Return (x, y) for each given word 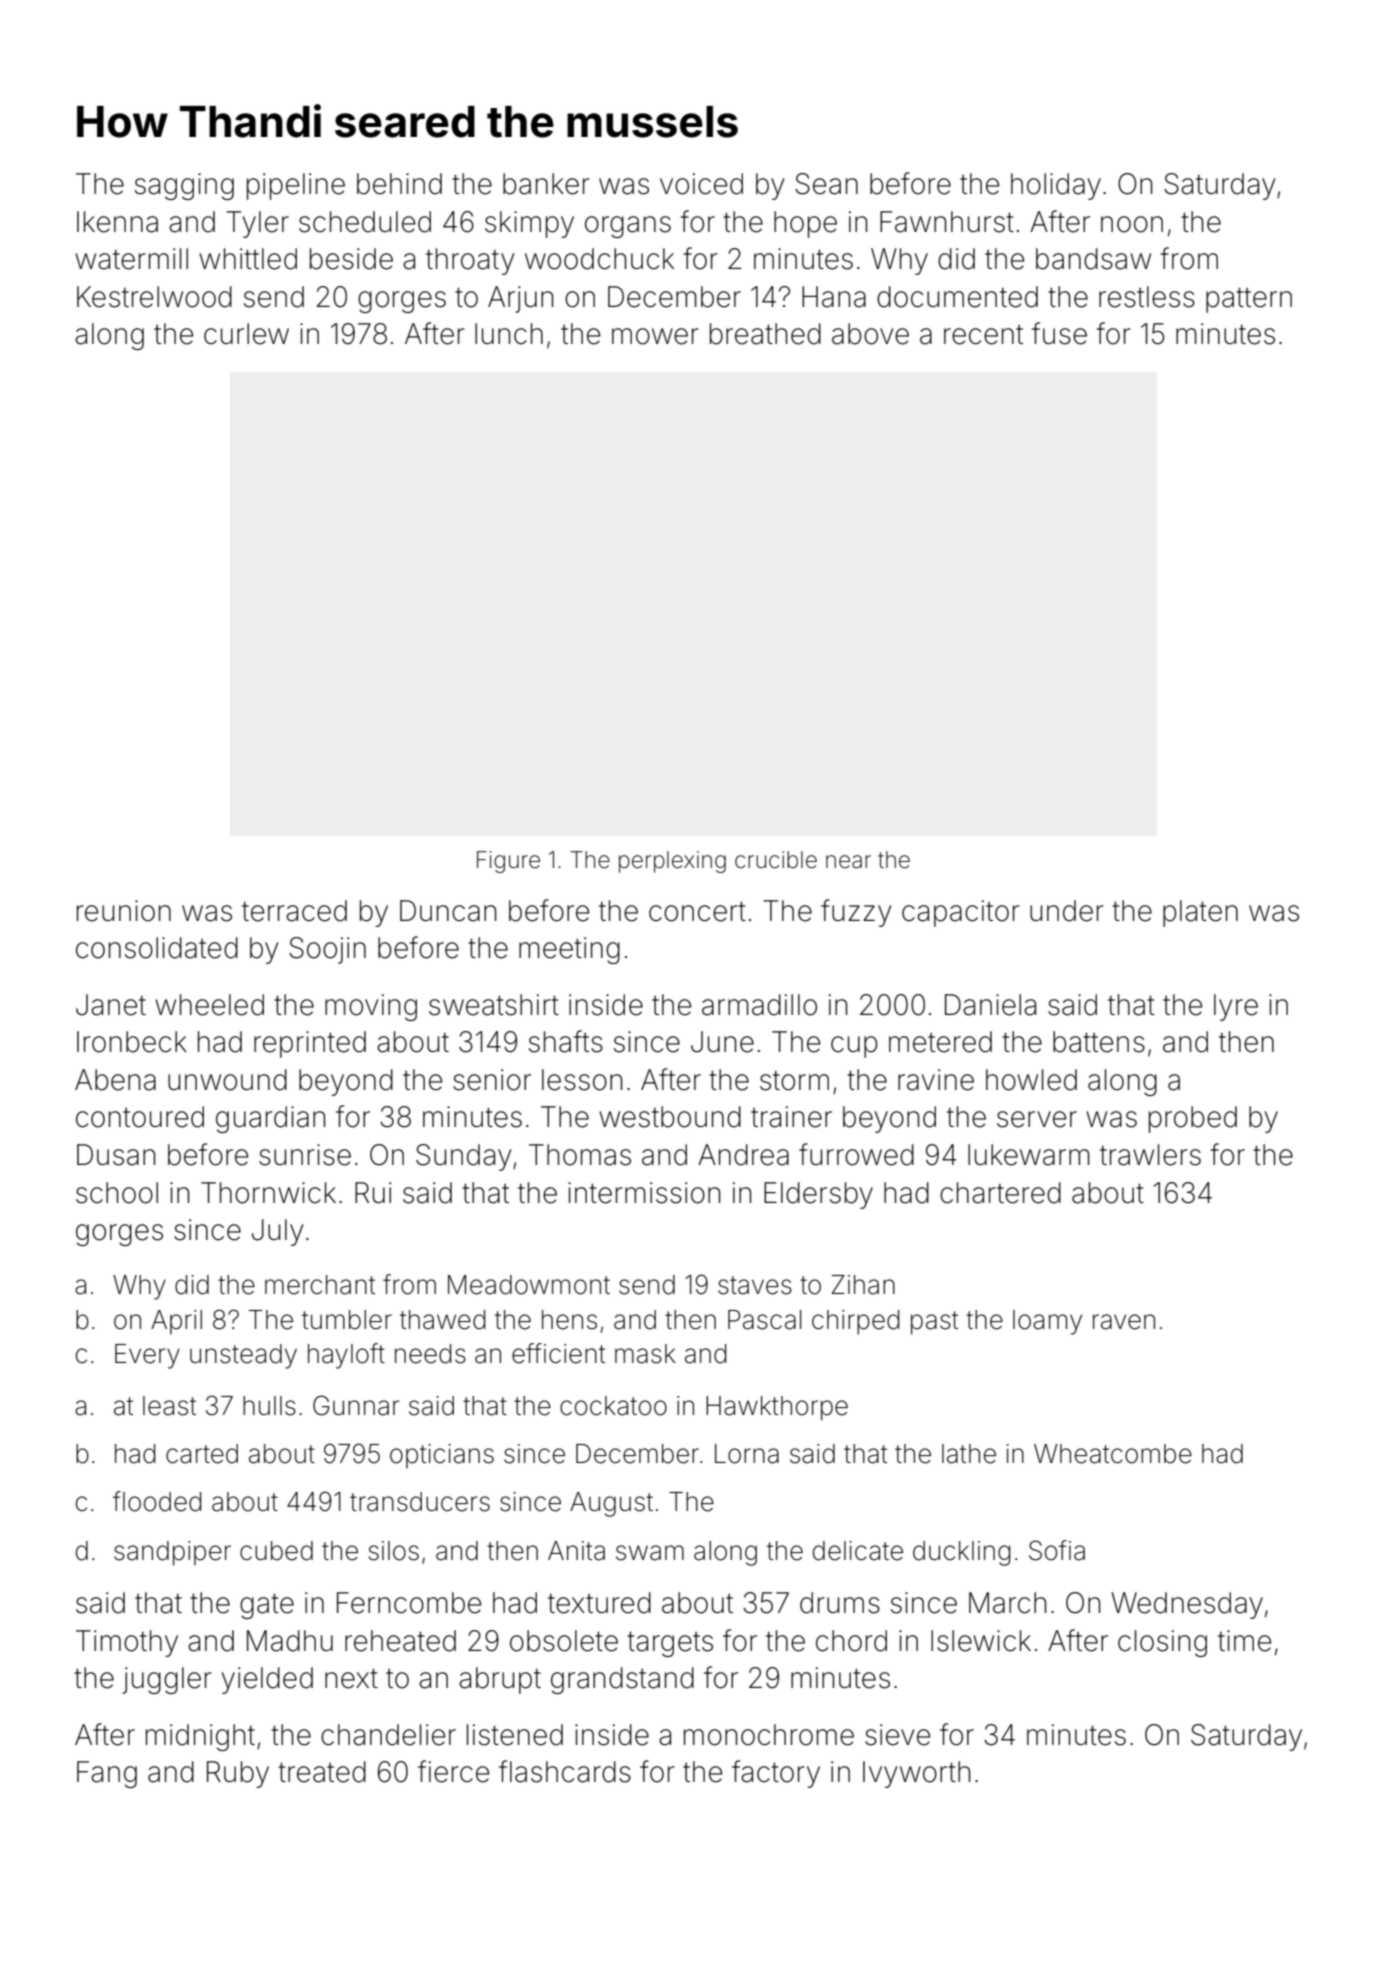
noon (1132, 224)
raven (1124, 1322)
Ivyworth (916, 1774)
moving (371, 1007)
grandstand (622, 1680)
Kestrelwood (154, 297)
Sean (826, 184)
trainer (791, 1117)
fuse (1059, 333)
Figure (508, 862)
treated (322, 1772)
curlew (246, 334)
